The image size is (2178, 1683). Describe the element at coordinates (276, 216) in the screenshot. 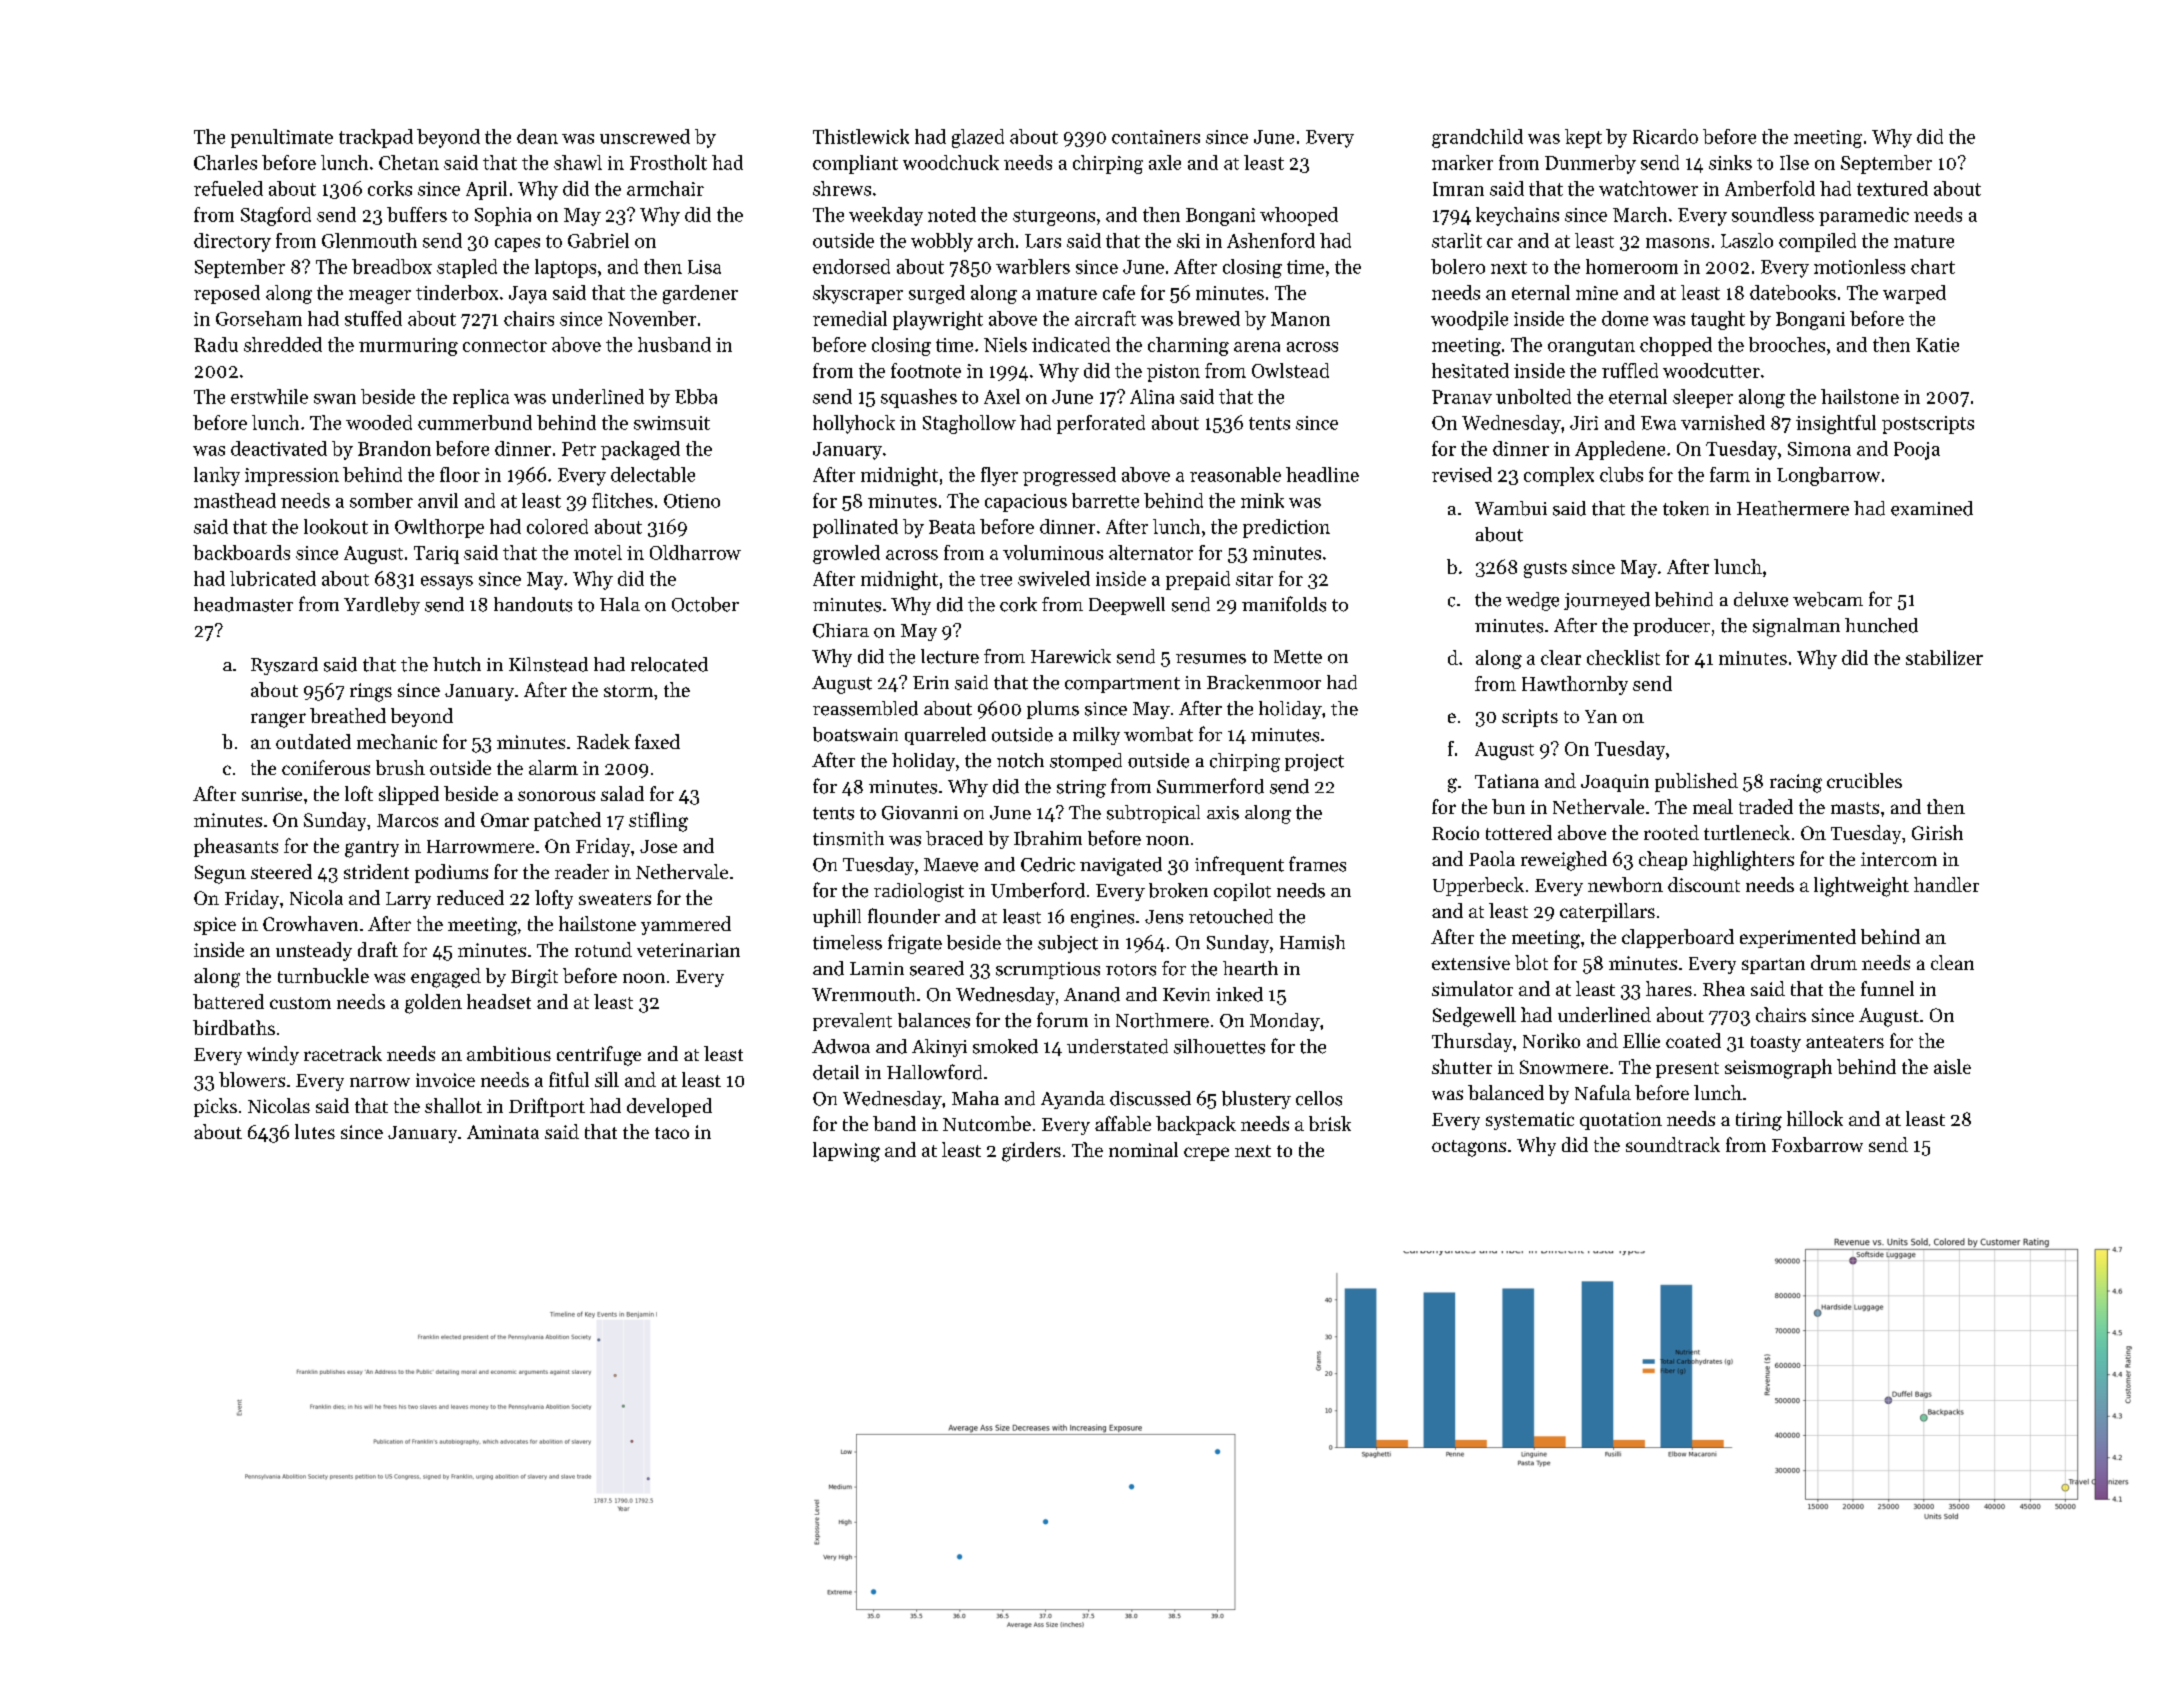

I see `Stagford` at that location.
